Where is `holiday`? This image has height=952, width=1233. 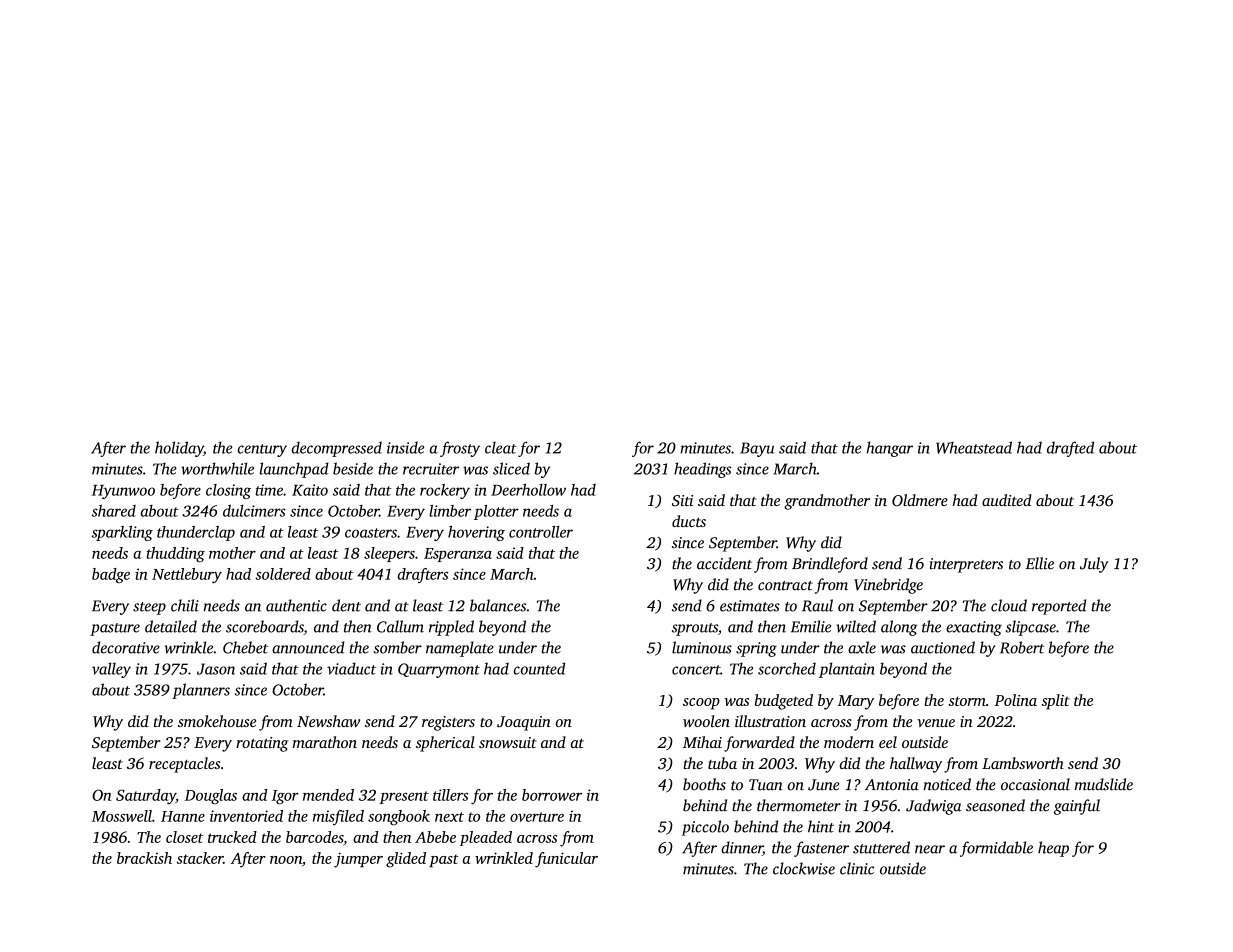
holiday is located at coordinates (179, 449).
